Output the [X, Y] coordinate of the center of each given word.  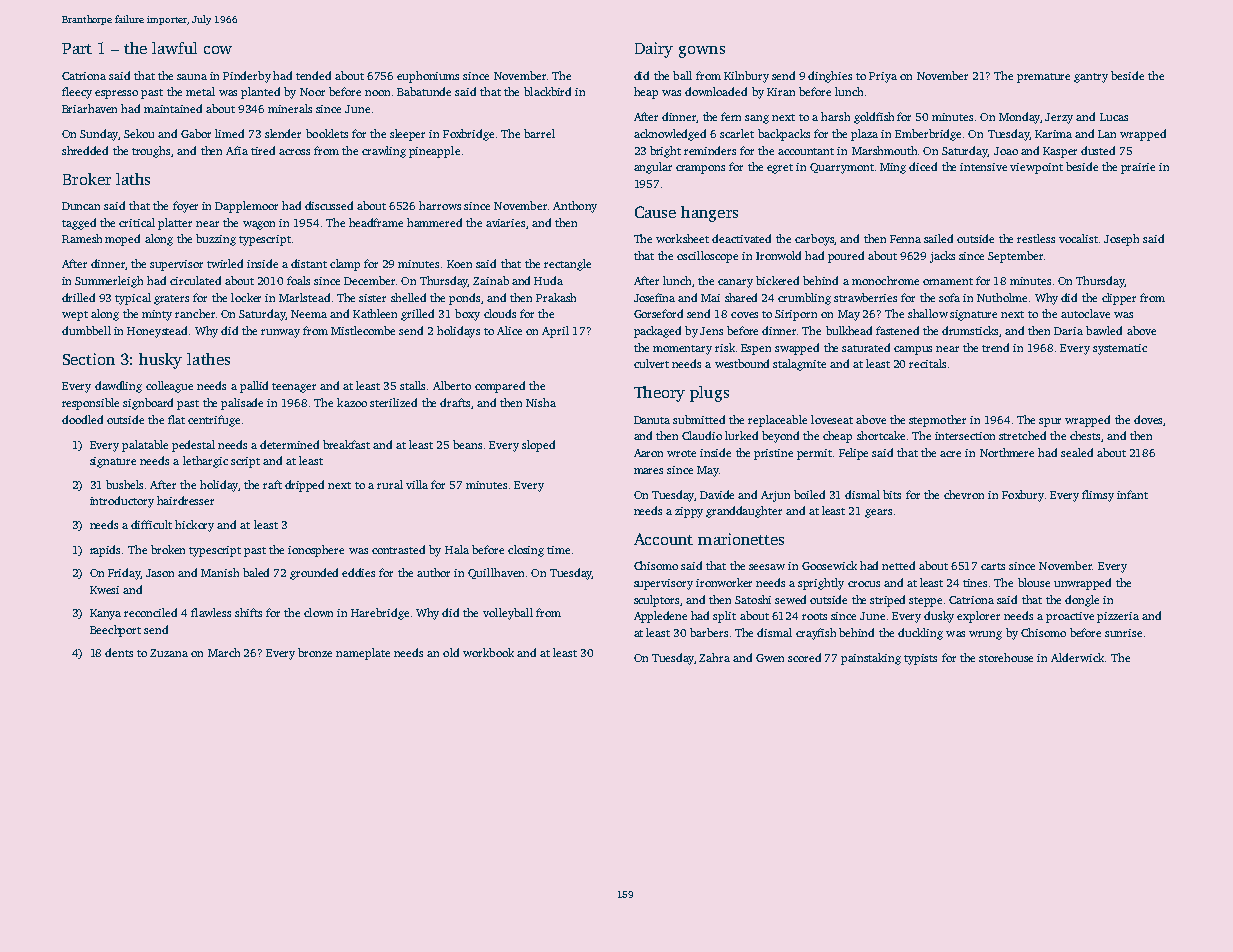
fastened [897, 330]
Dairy [654, 50]
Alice [509, 330]
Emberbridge [928, 135]
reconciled [150, 612]
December [369, 280]
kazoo [352, 402]
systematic [1120, 349]
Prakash [556, 297]
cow [218, 50]
